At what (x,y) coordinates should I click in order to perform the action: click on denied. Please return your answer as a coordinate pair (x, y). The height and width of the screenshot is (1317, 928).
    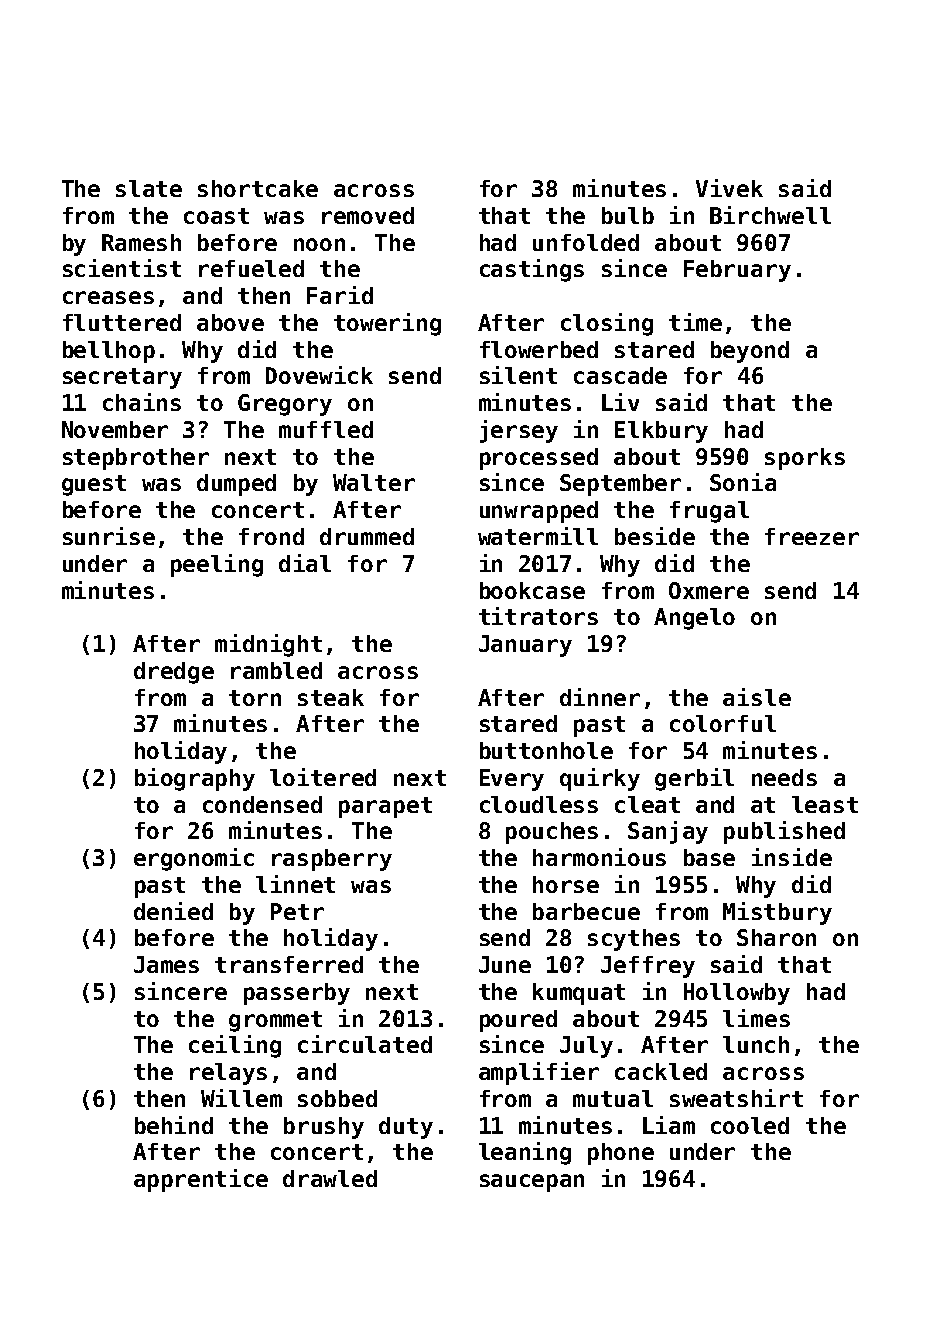
    Looking at the image, I should click on (173, 911).
